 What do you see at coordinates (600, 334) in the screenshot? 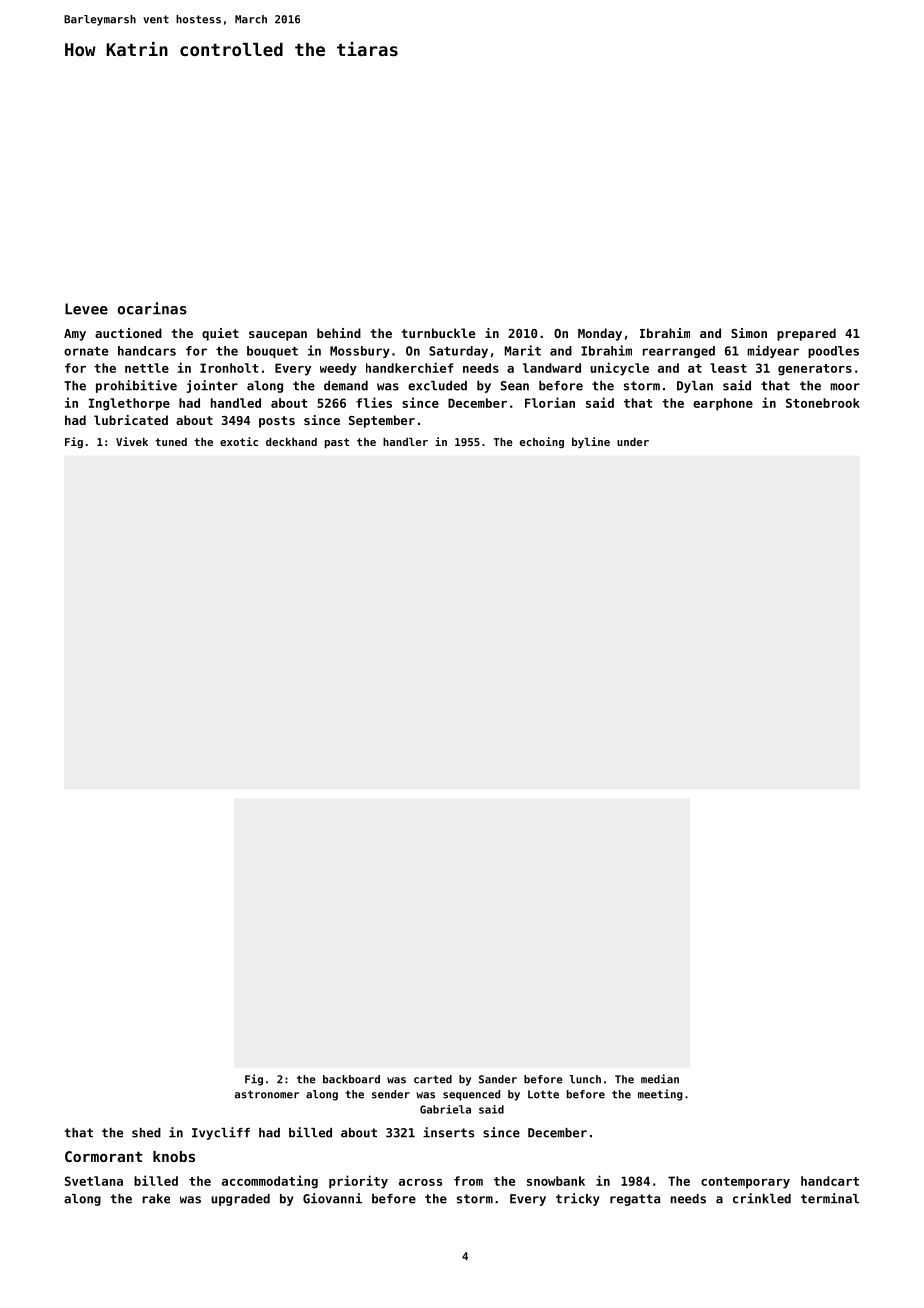
I see `Monday` at bounding box center [600, 334].
